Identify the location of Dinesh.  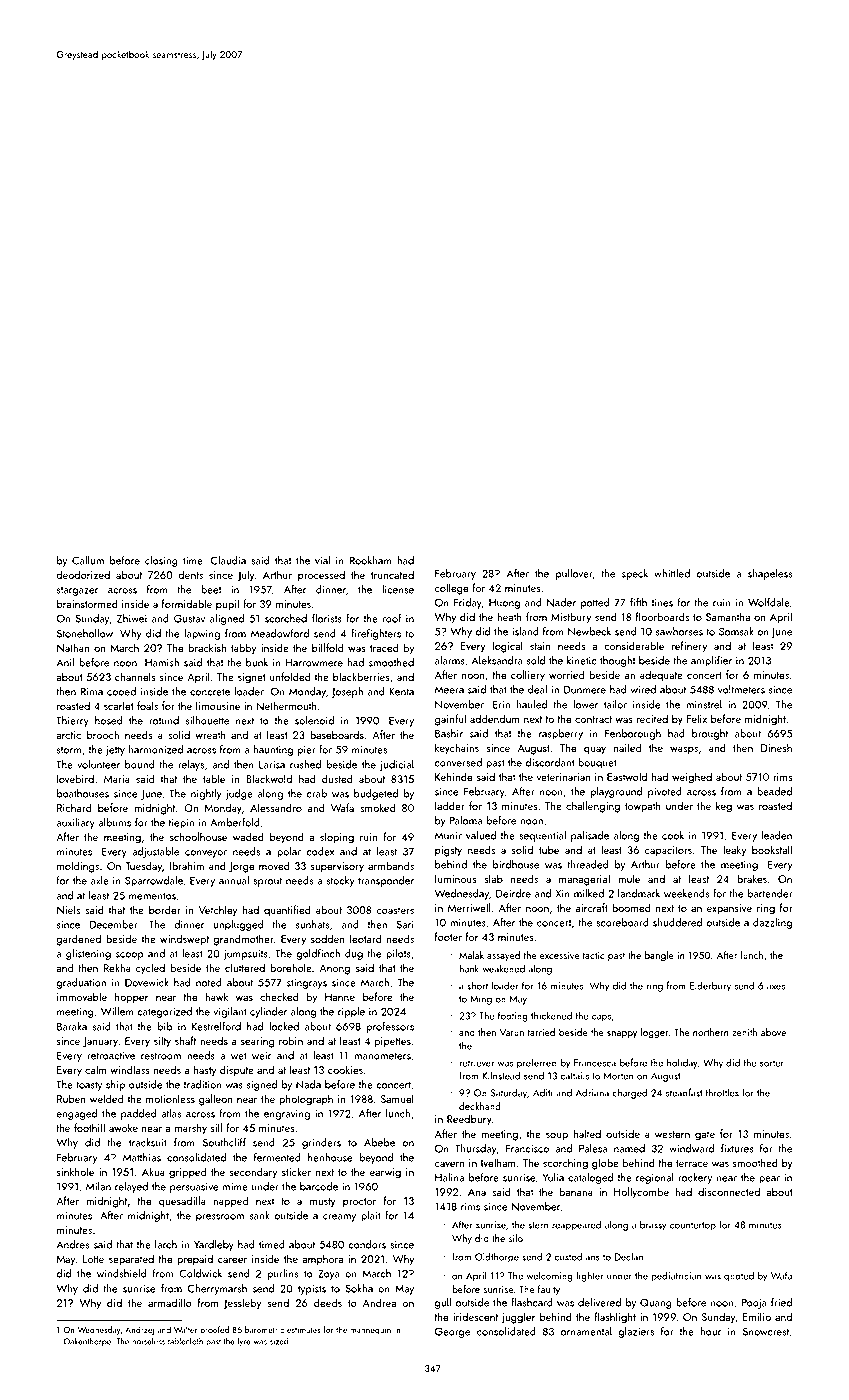
(776, 747).
